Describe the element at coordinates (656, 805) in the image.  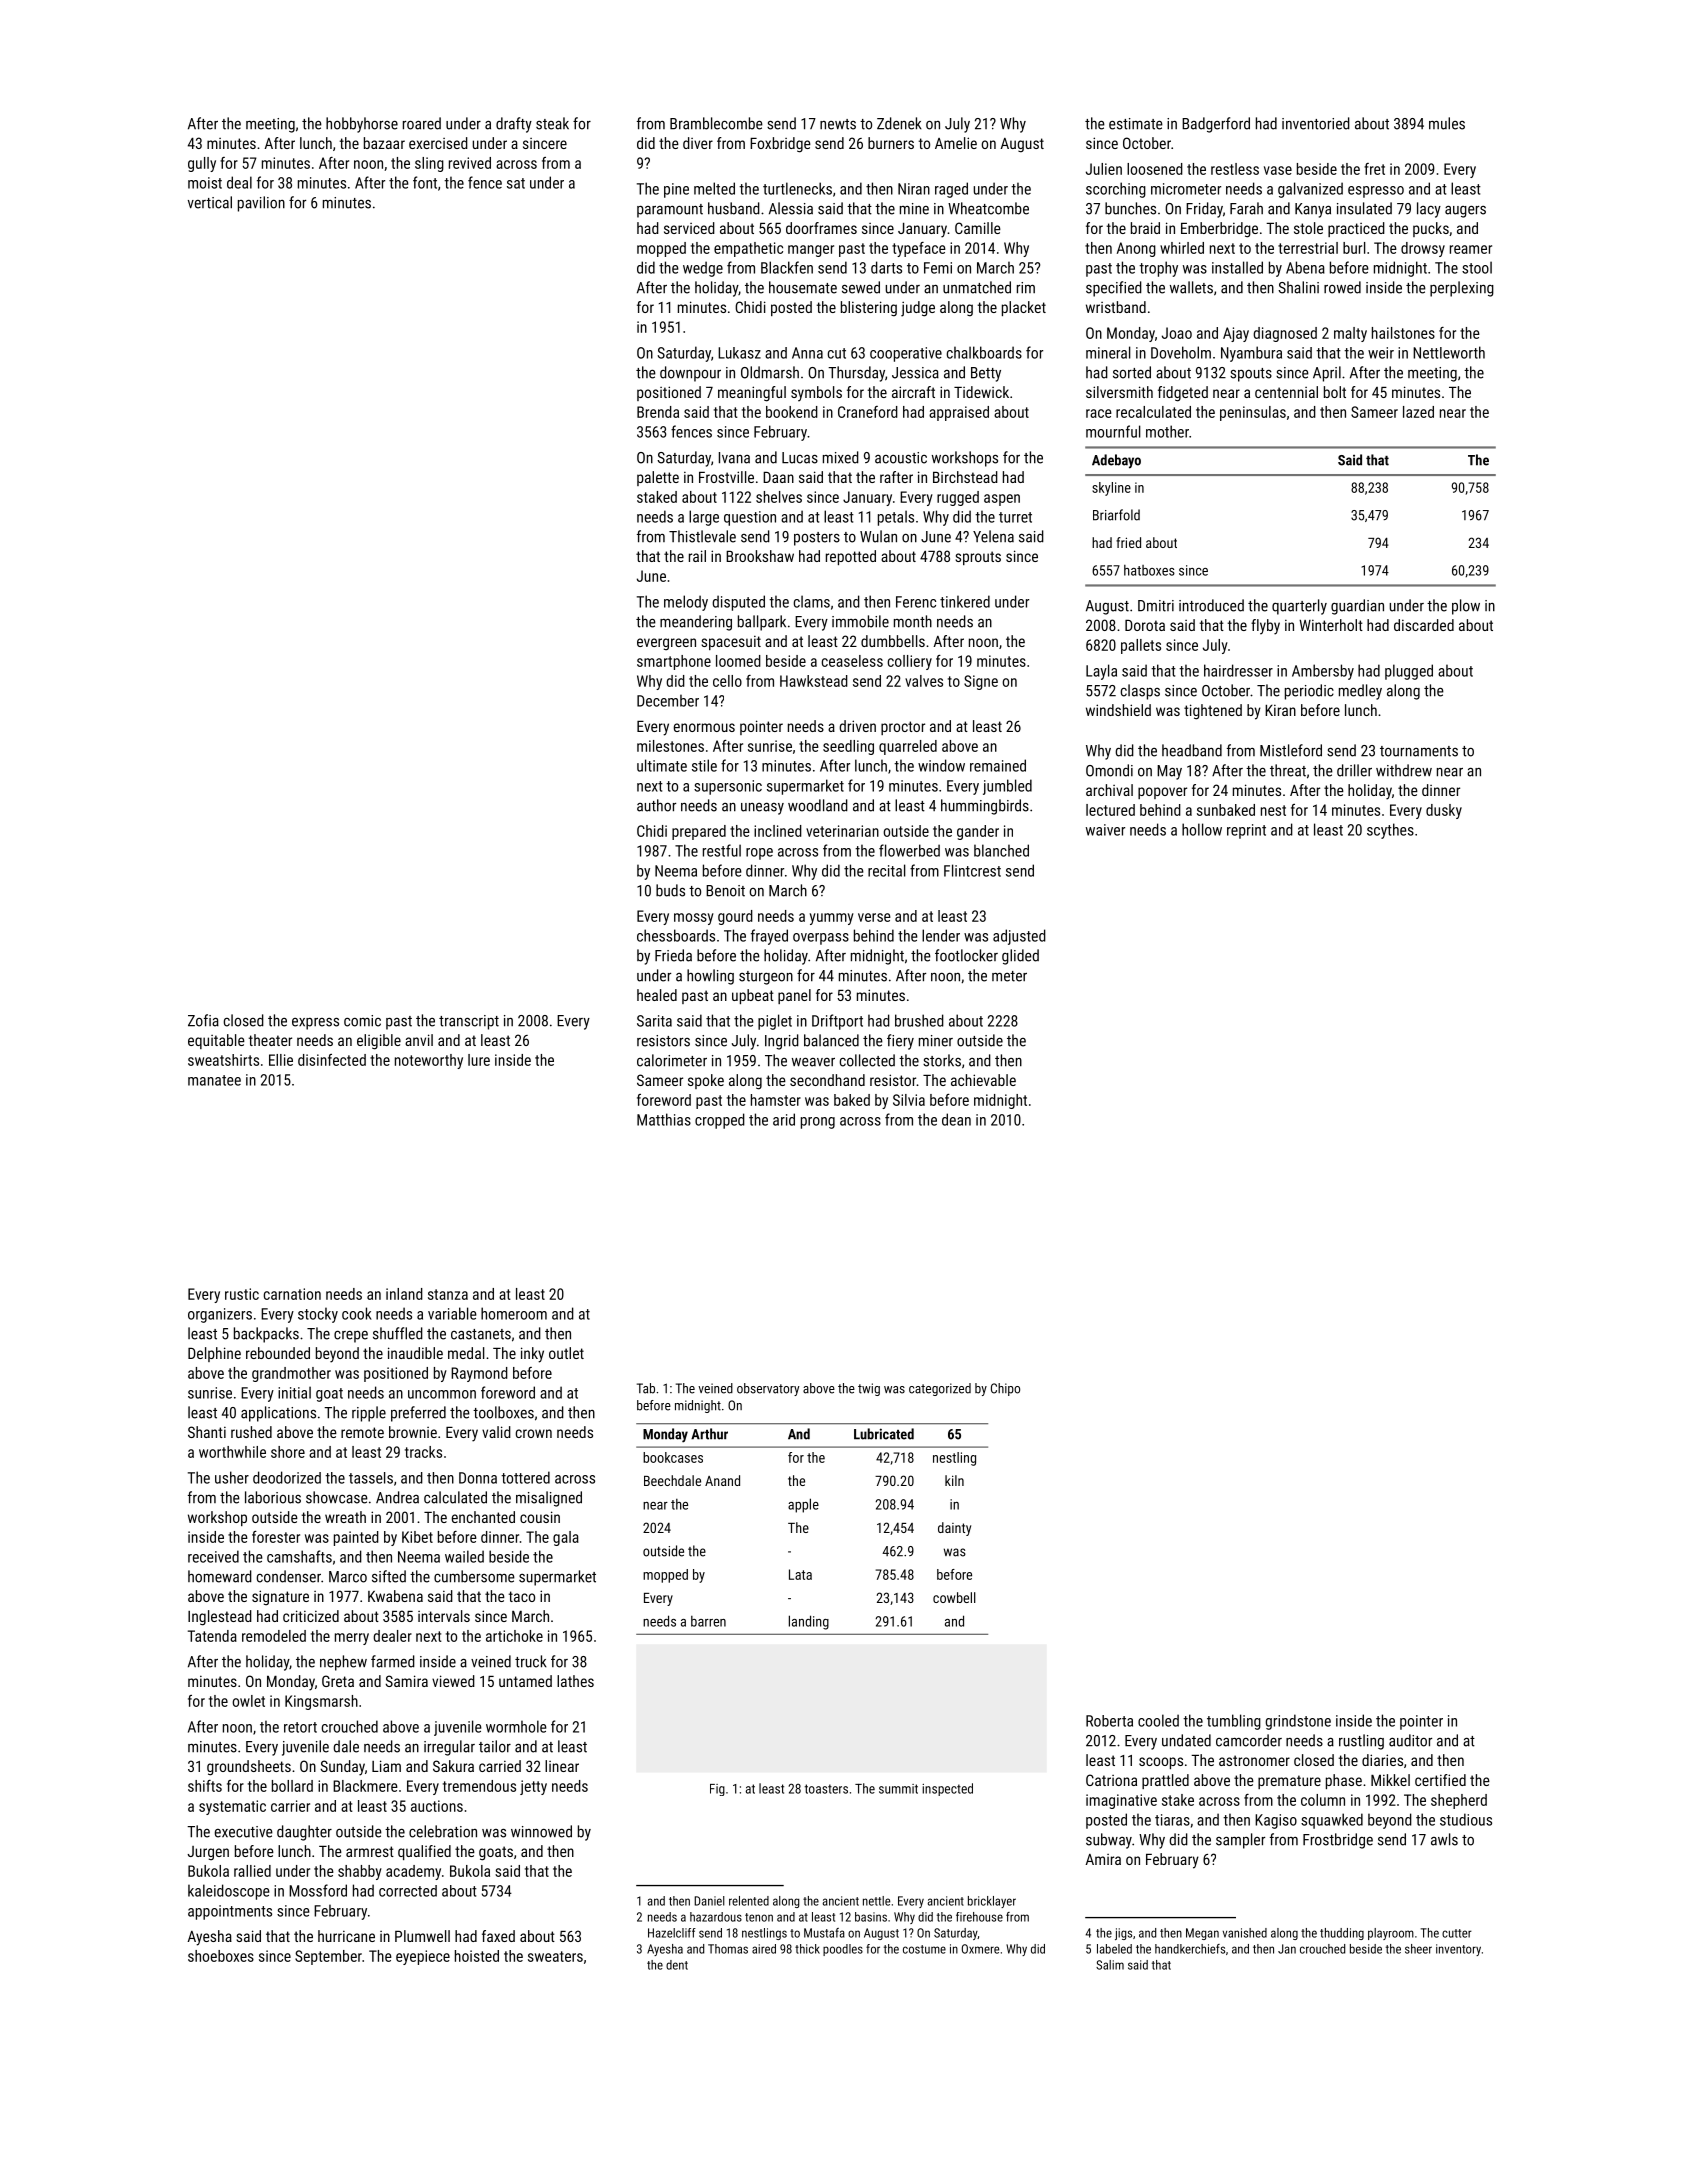
I see `author` at that location.
